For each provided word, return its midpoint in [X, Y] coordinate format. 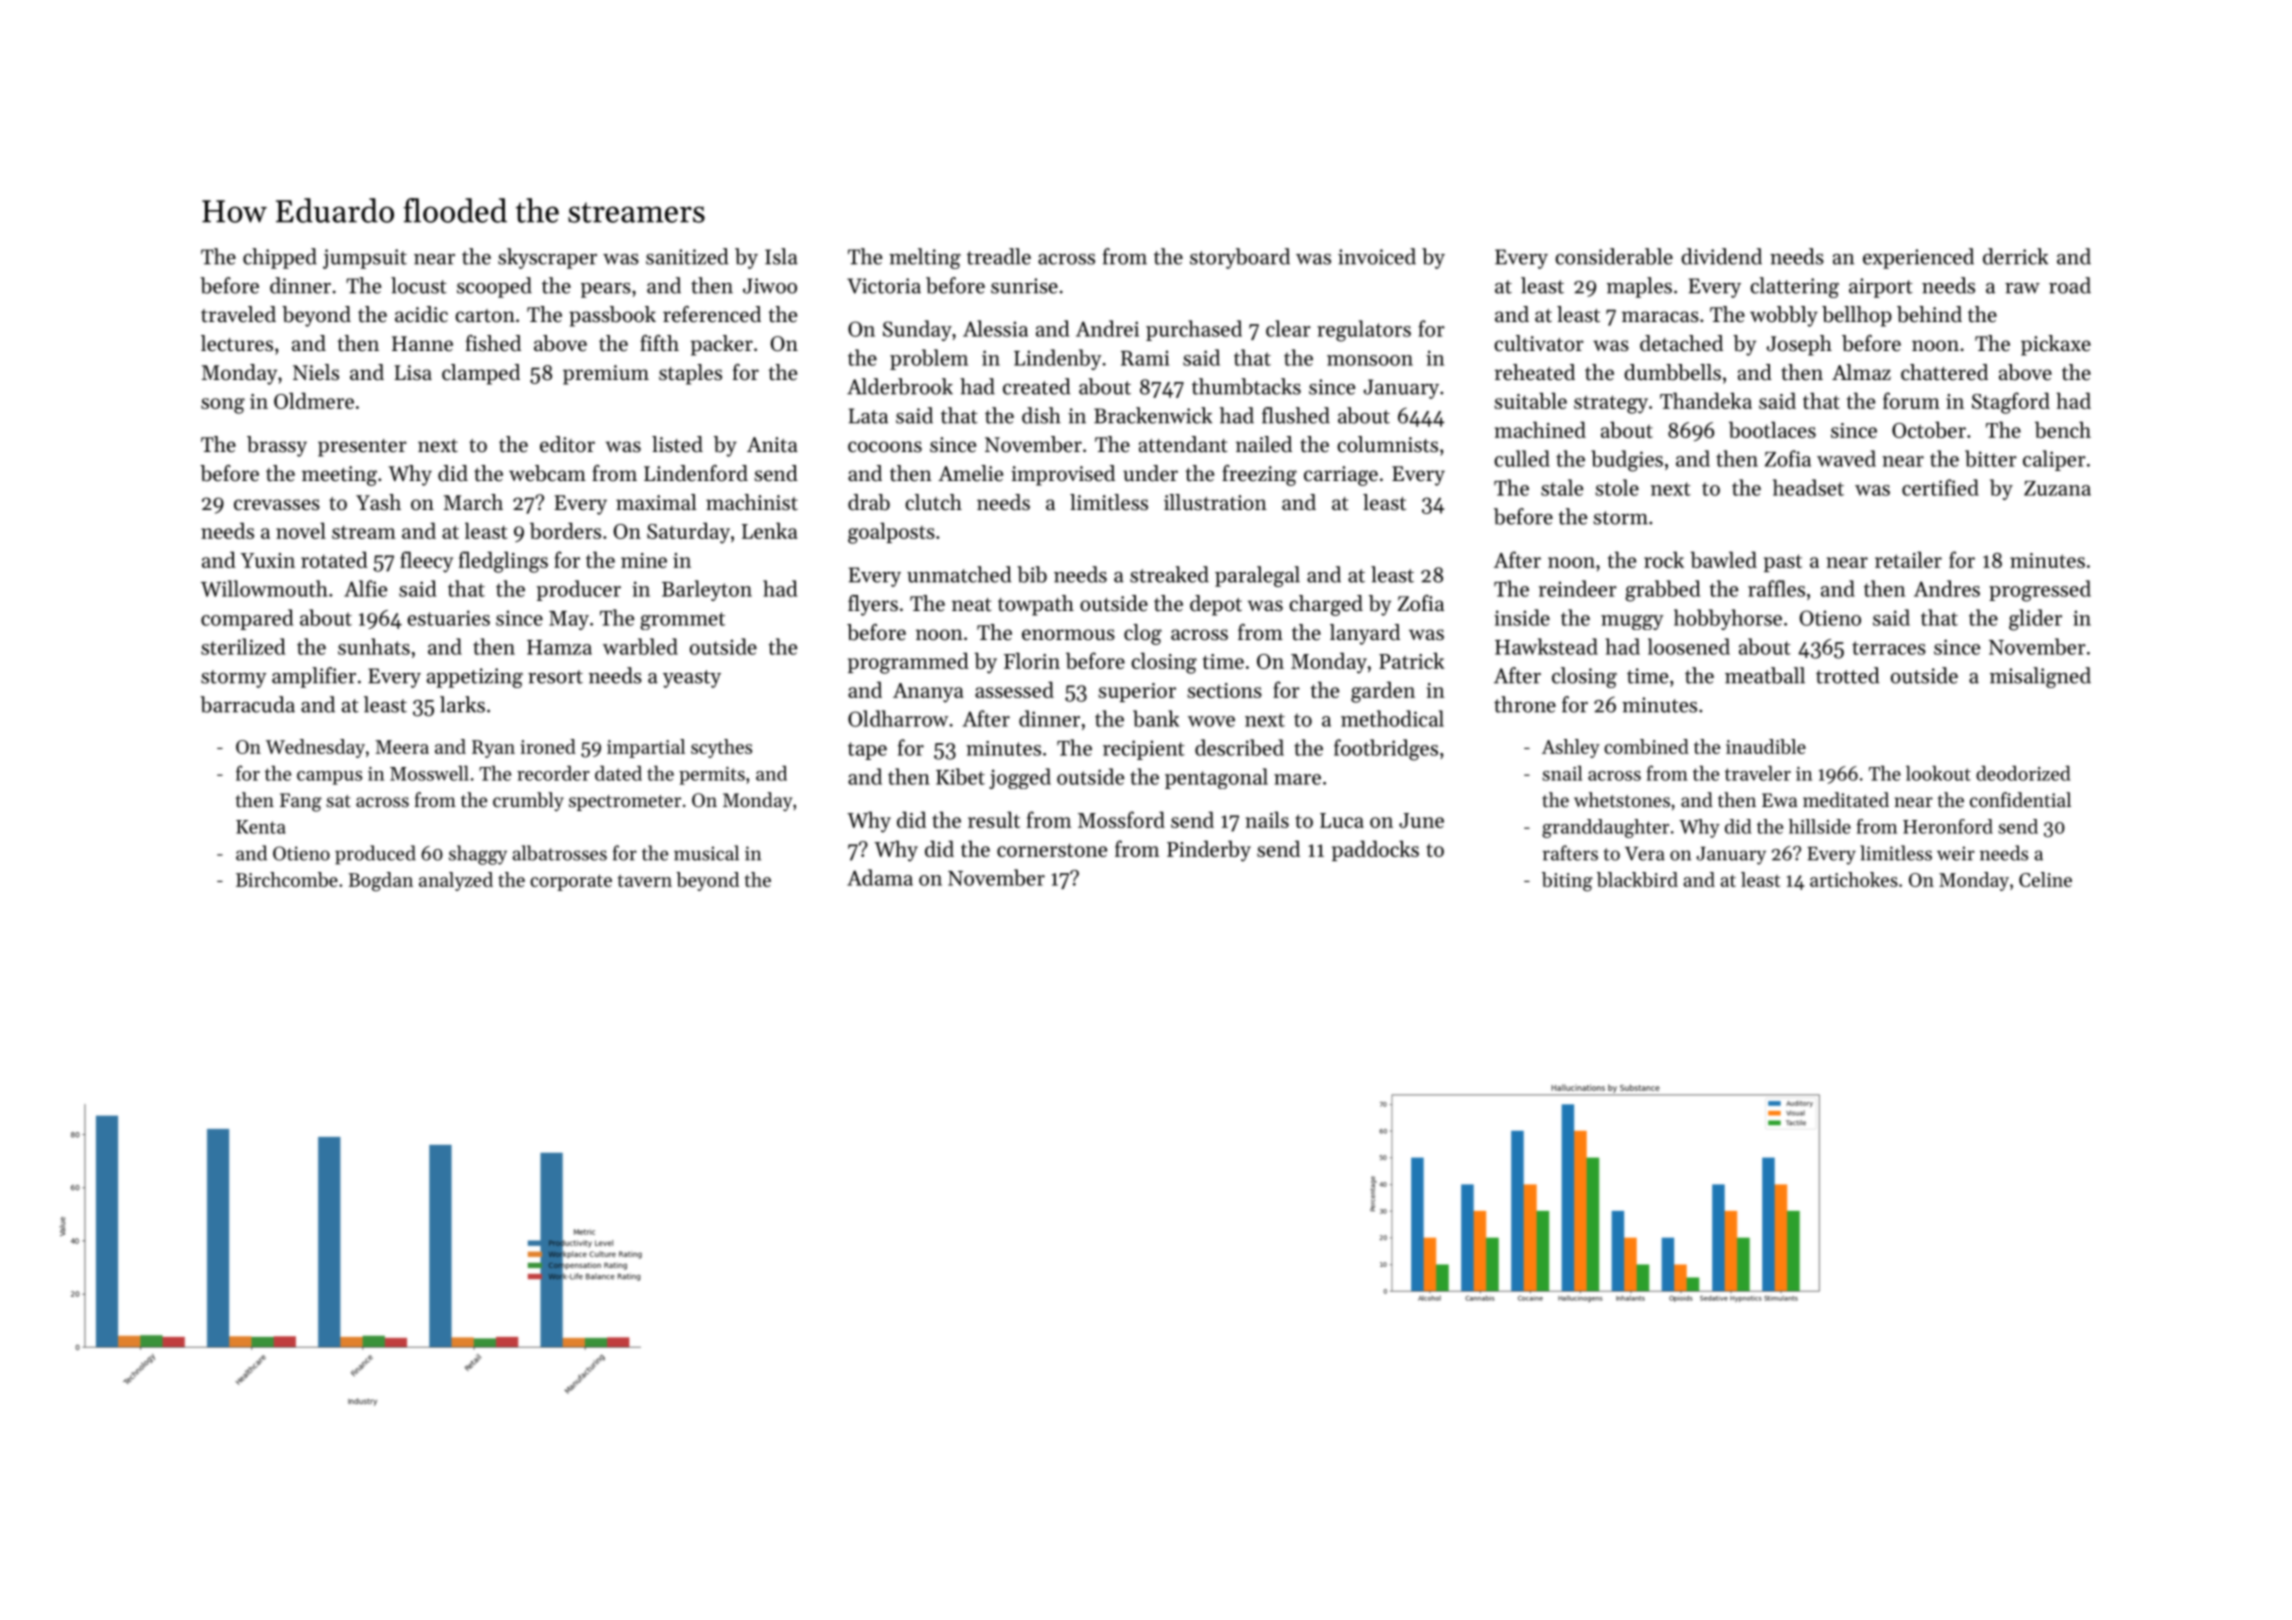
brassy [277, 446]
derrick [2015, 256]
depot [1216, 605]
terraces [1889, 648]
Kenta [261, 827]
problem [929, 359]
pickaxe [2056, 345]
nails [1267, 819]
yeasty [692, 679]
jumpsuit [365, 259]
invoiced [1377, 256]
